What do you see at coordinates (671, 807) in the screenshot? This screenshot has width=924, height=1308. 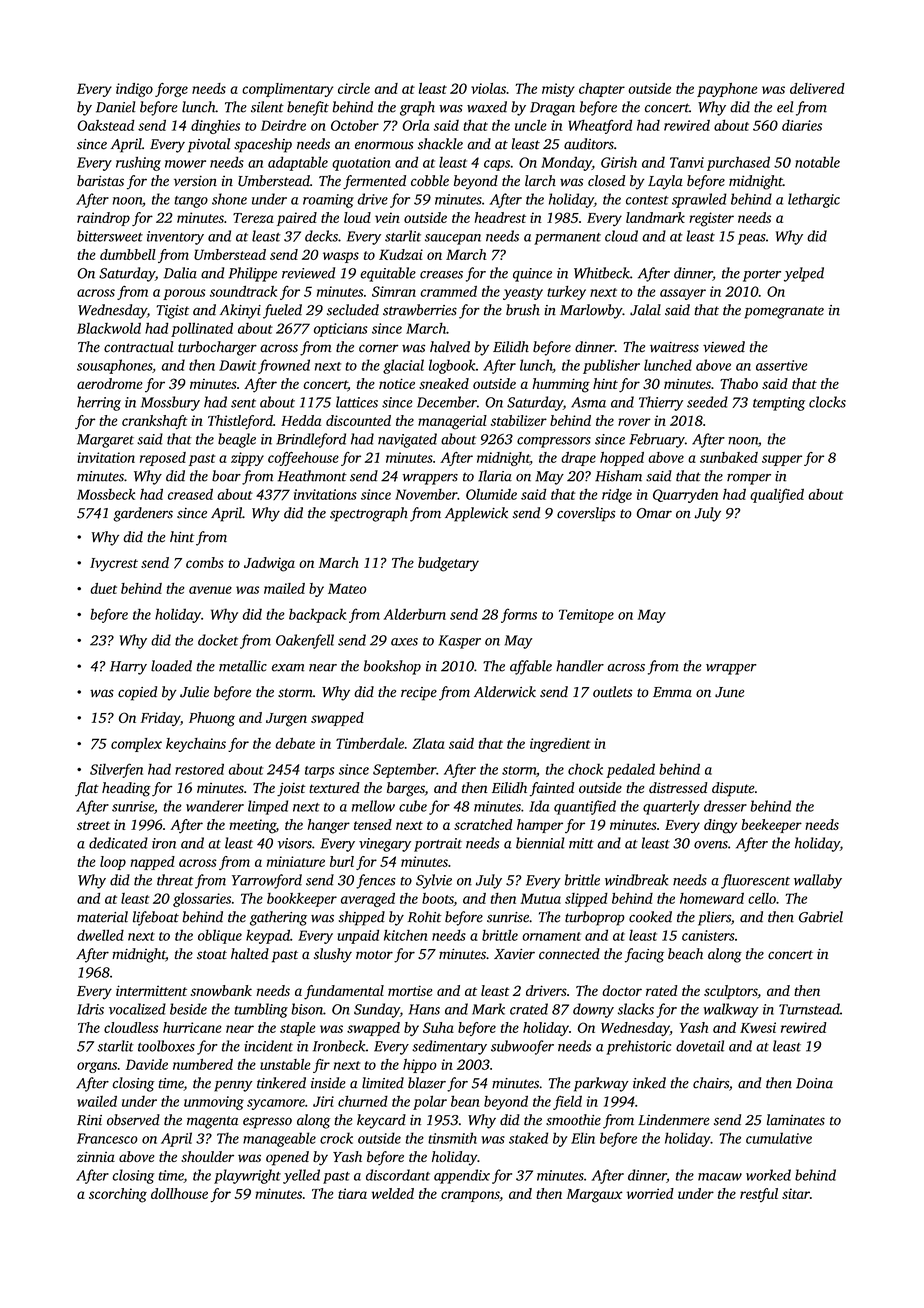 I see `quarterly` at bounding box center [671, 807].
